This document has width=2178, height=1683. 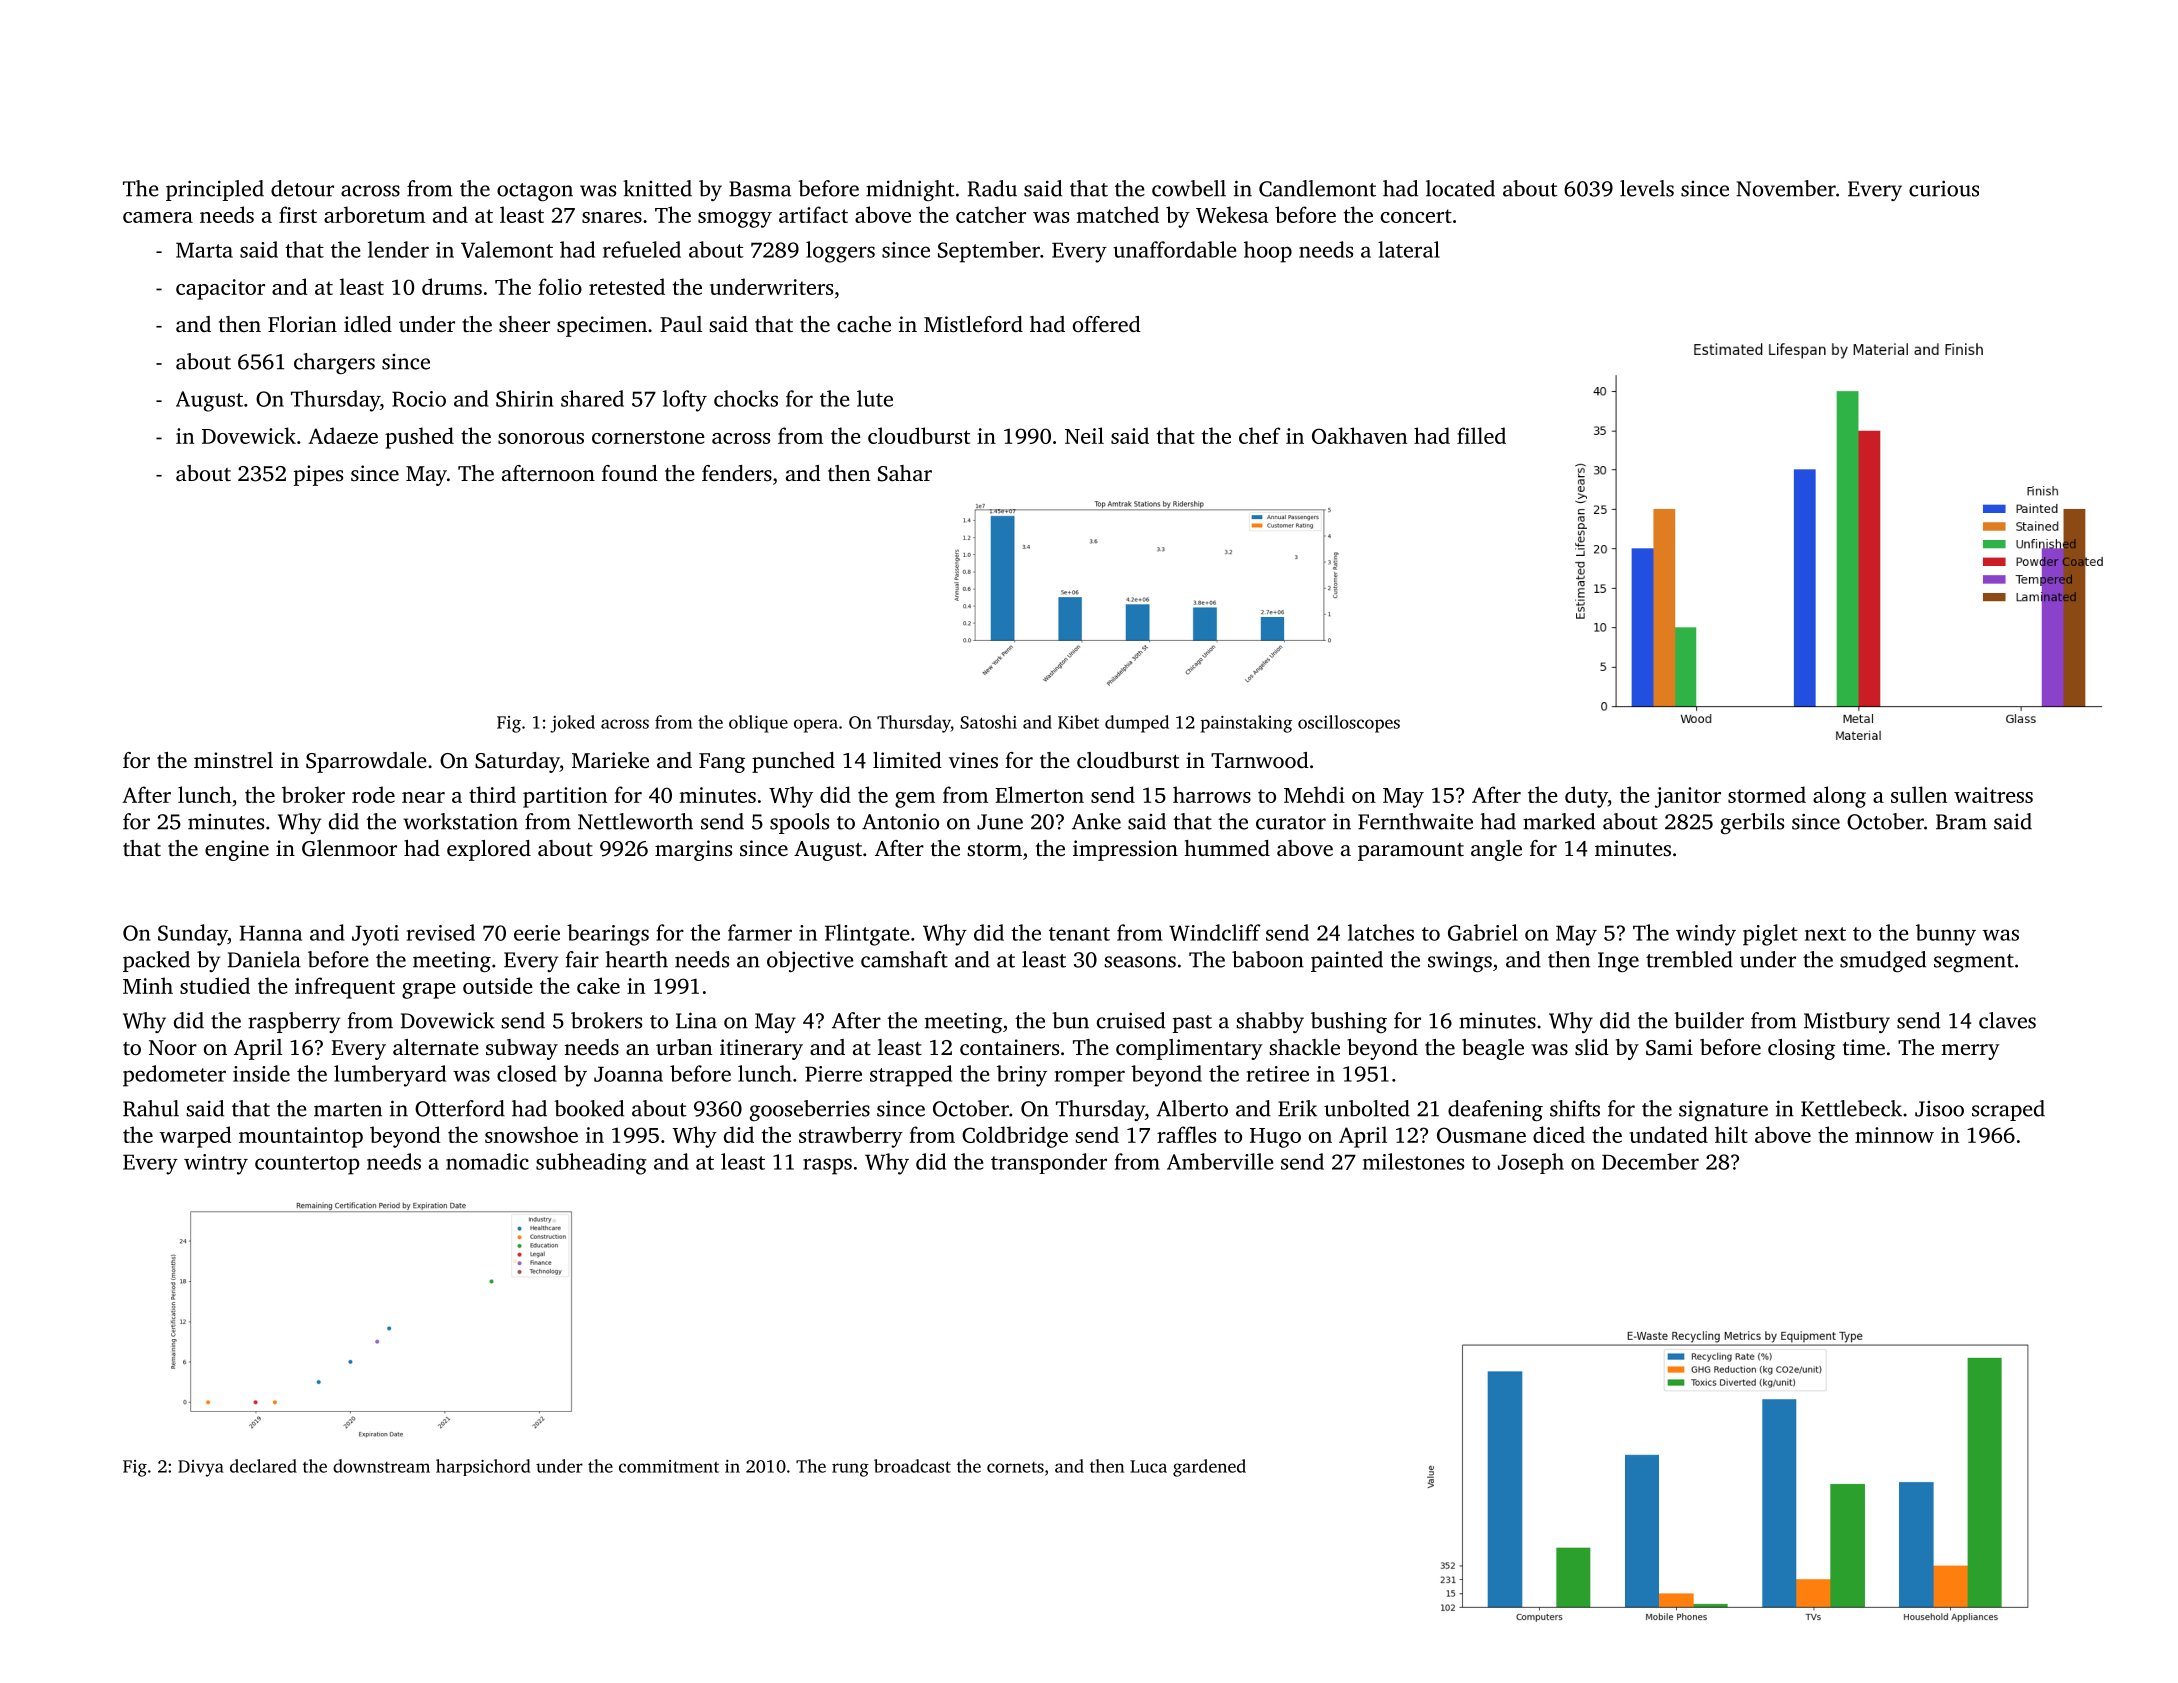 I want to click on Oakhaven, so click(x=1359, y=435).
